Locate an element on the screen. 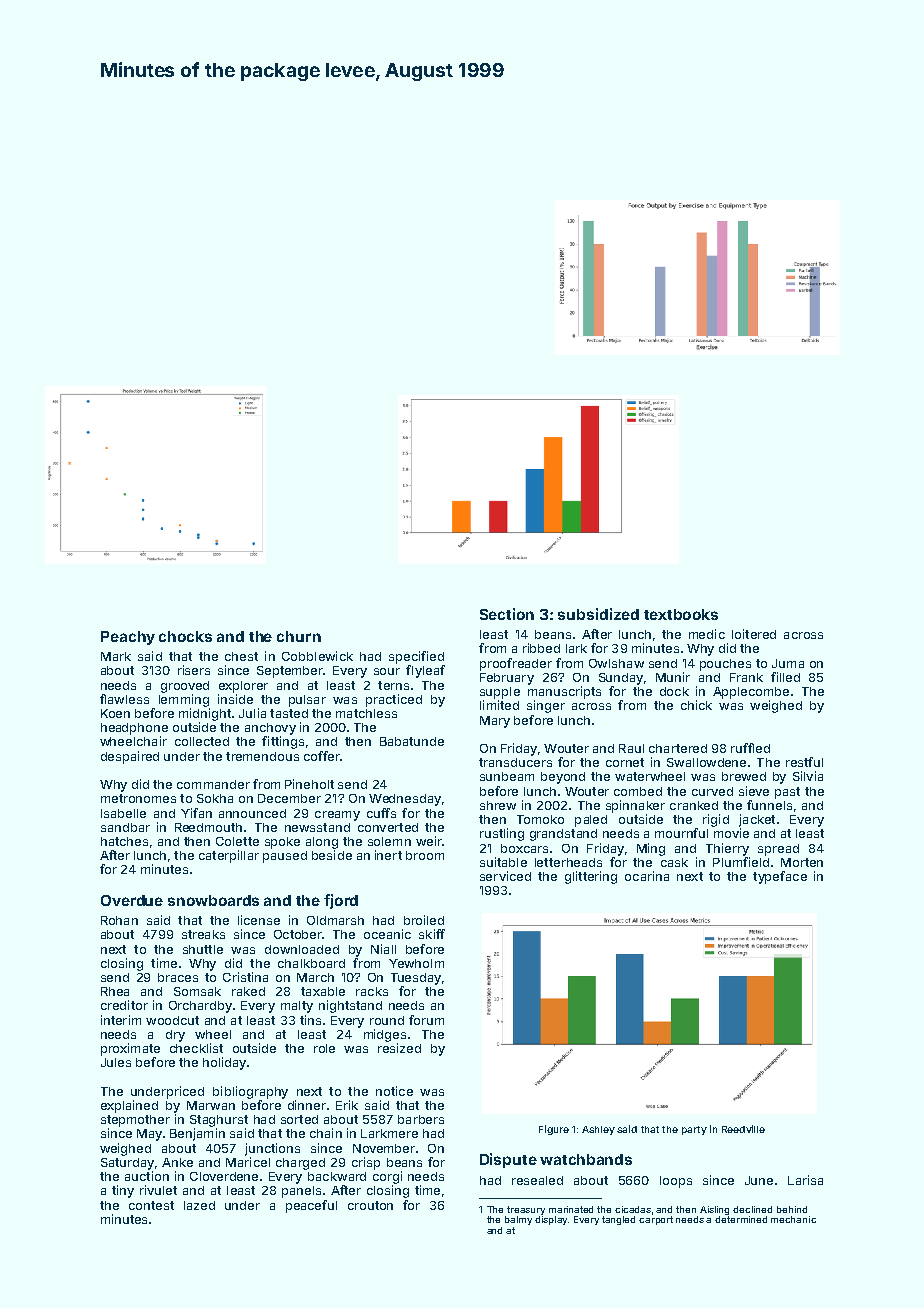  practiced is located at coordinates (394, 700).
